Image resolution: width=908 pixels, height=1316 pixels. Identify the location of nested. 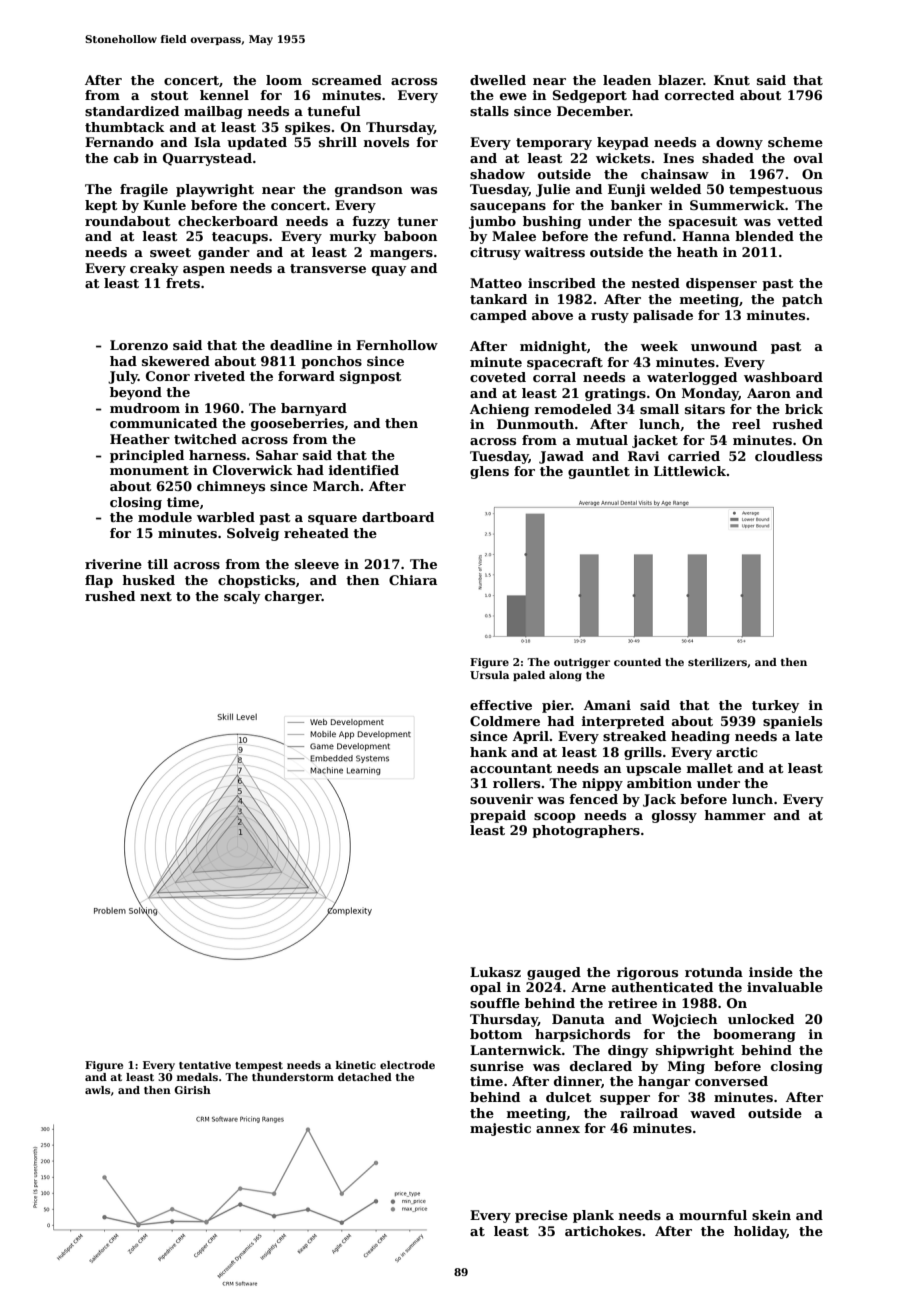
(656, 283).
